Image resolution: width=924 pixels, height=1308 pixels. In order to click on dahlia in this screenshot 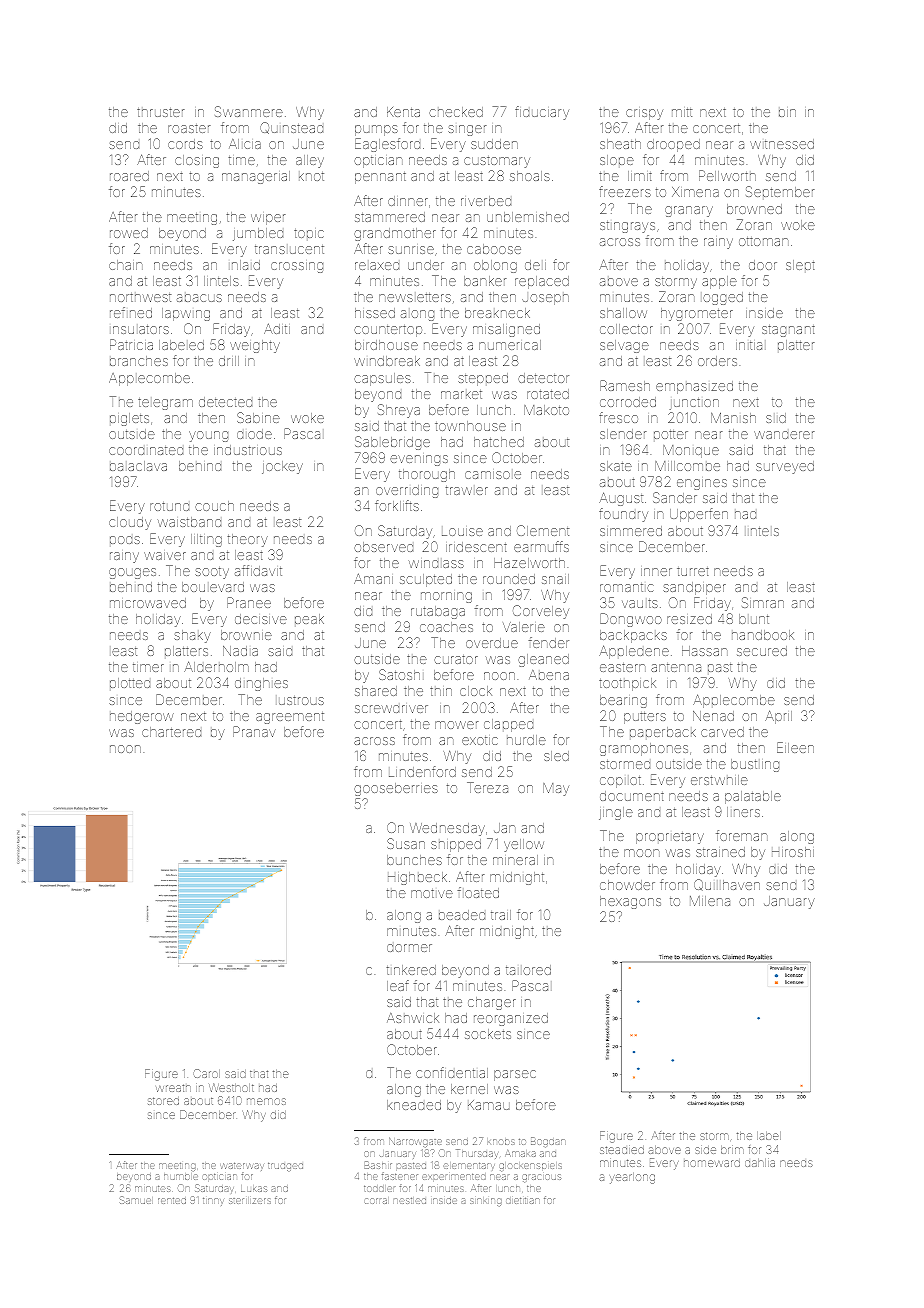, I will do `click(760, 1163)`.
